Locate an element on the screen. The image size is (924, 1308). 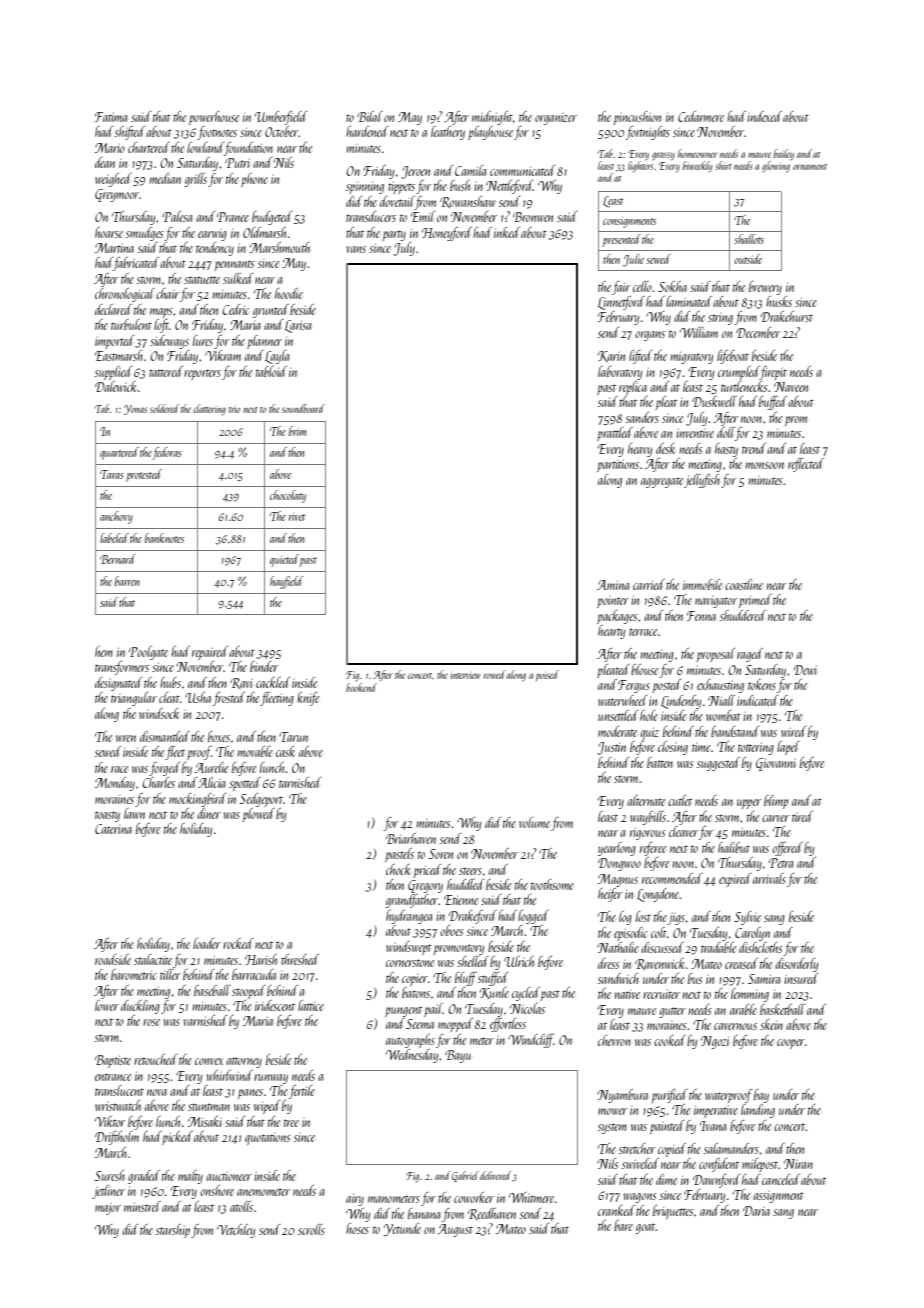
lures is located at coordinates (203, 340).
